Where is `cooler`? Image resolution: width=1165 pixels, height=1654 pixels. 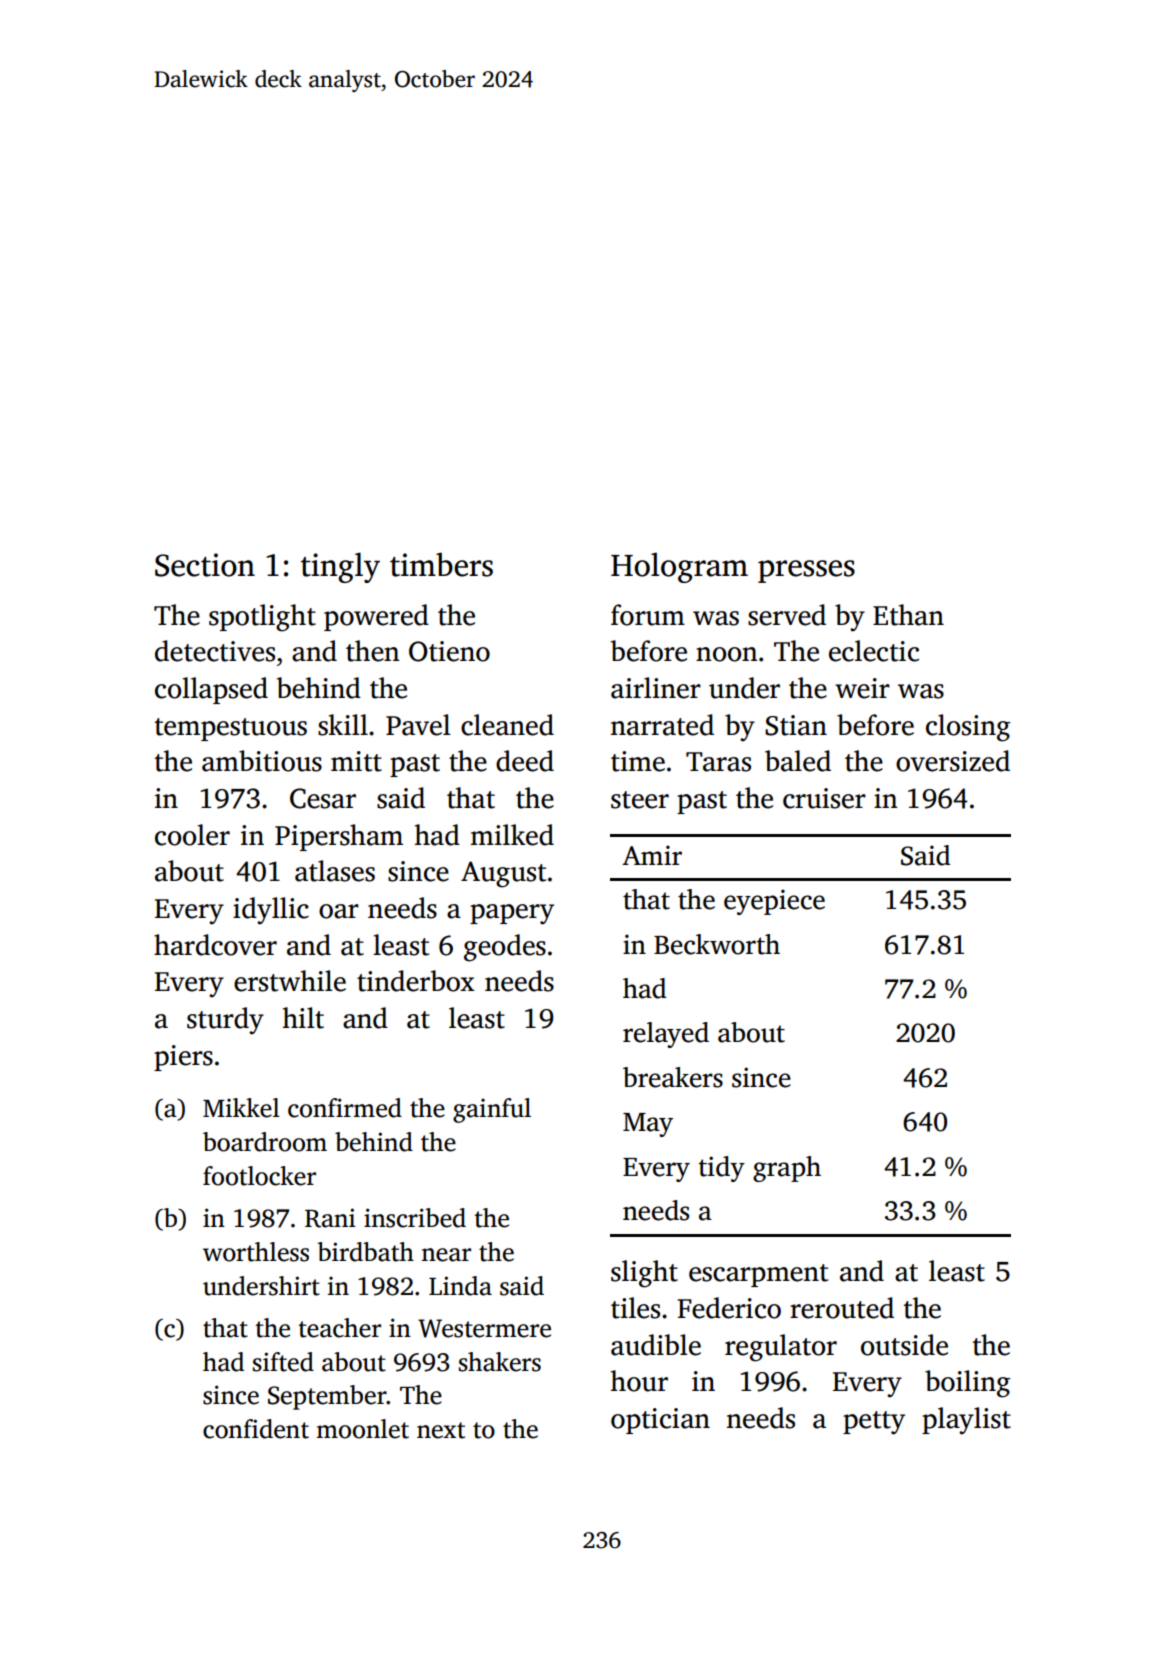
cooler is located at coordinates (192, 835).
